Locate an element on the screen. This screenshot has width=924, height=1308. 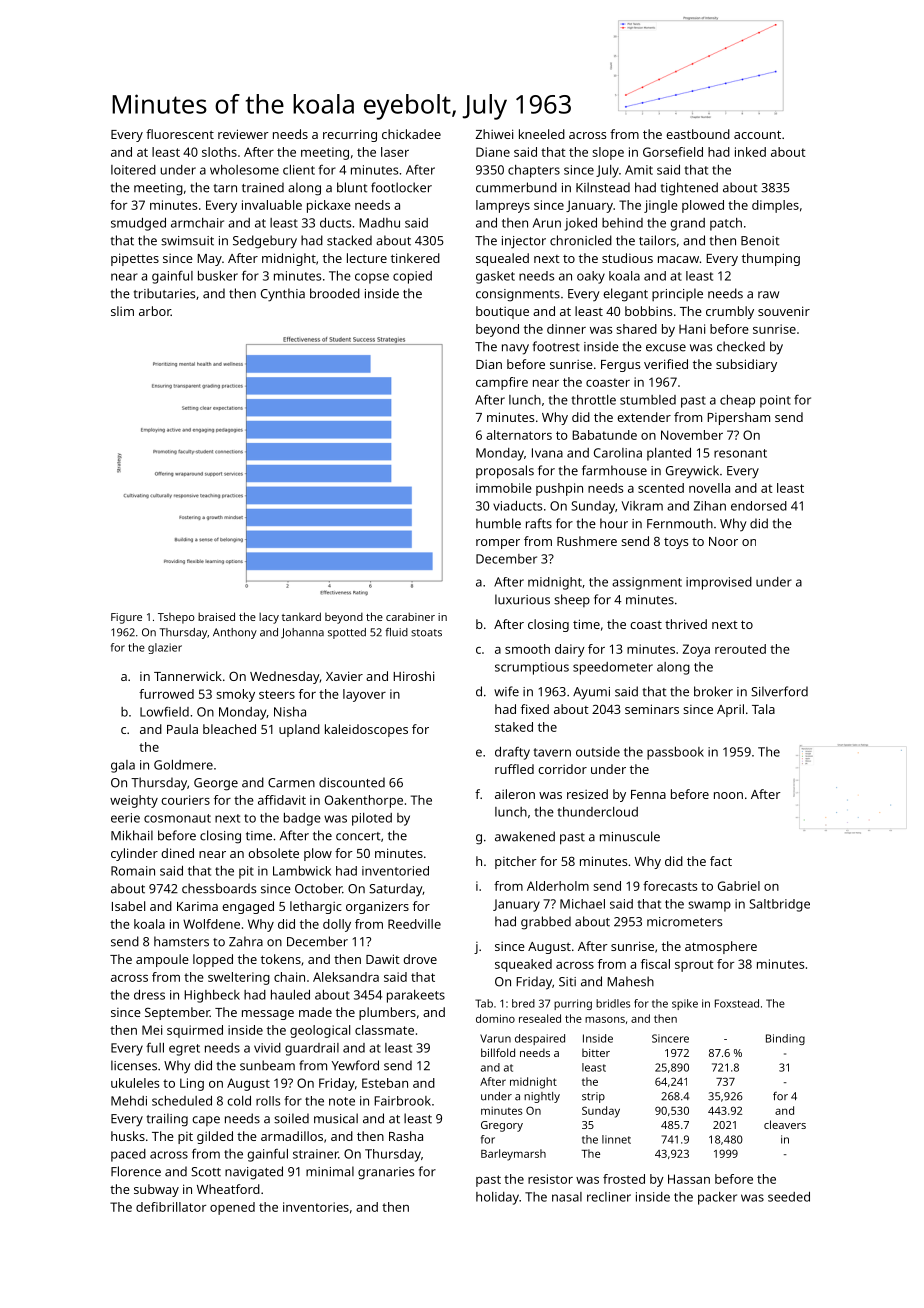
Tshepo is located at coordinates (176, 618).
